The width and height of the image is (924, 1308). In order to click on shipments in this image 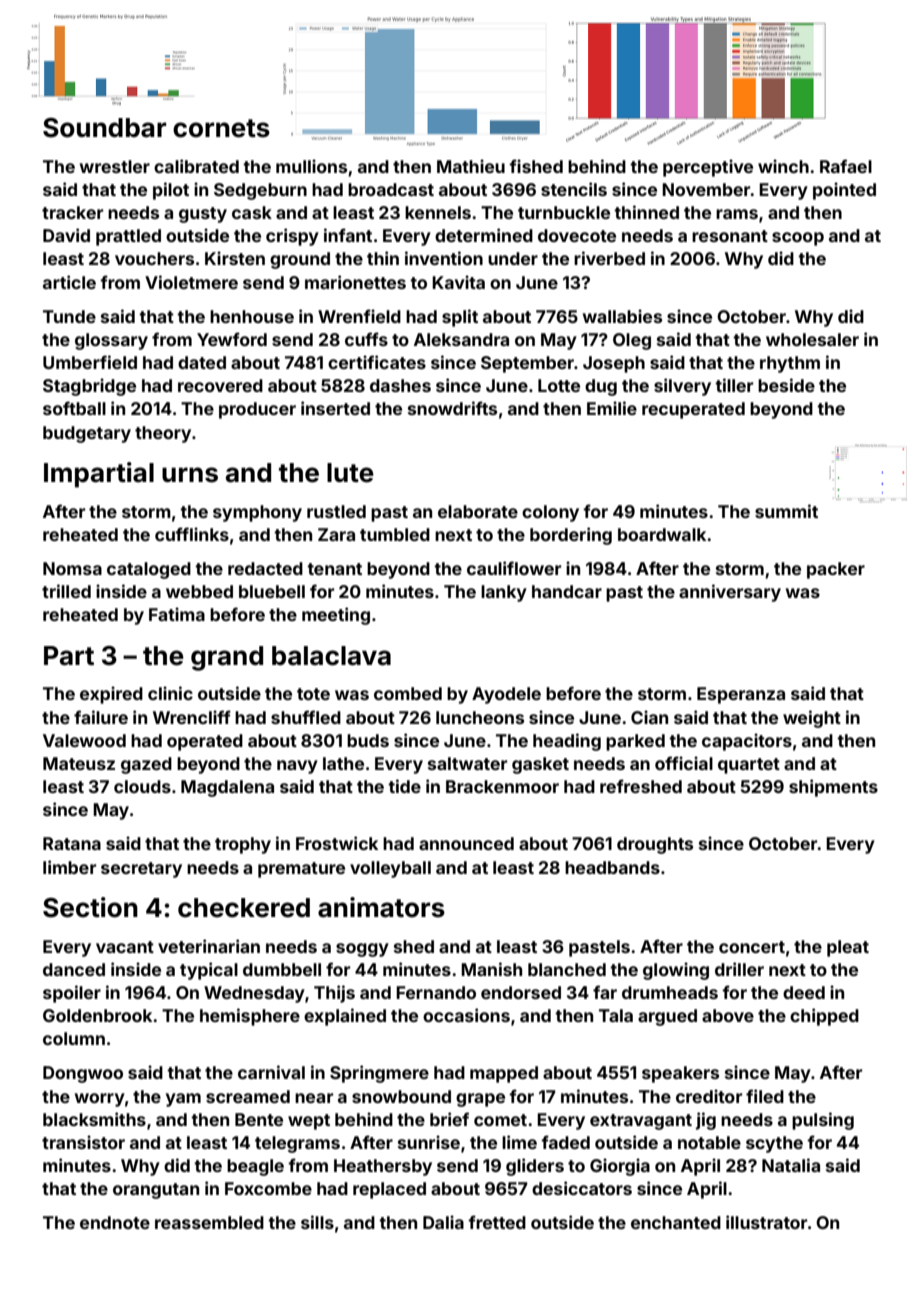, I will do `click(833, 788)`.
